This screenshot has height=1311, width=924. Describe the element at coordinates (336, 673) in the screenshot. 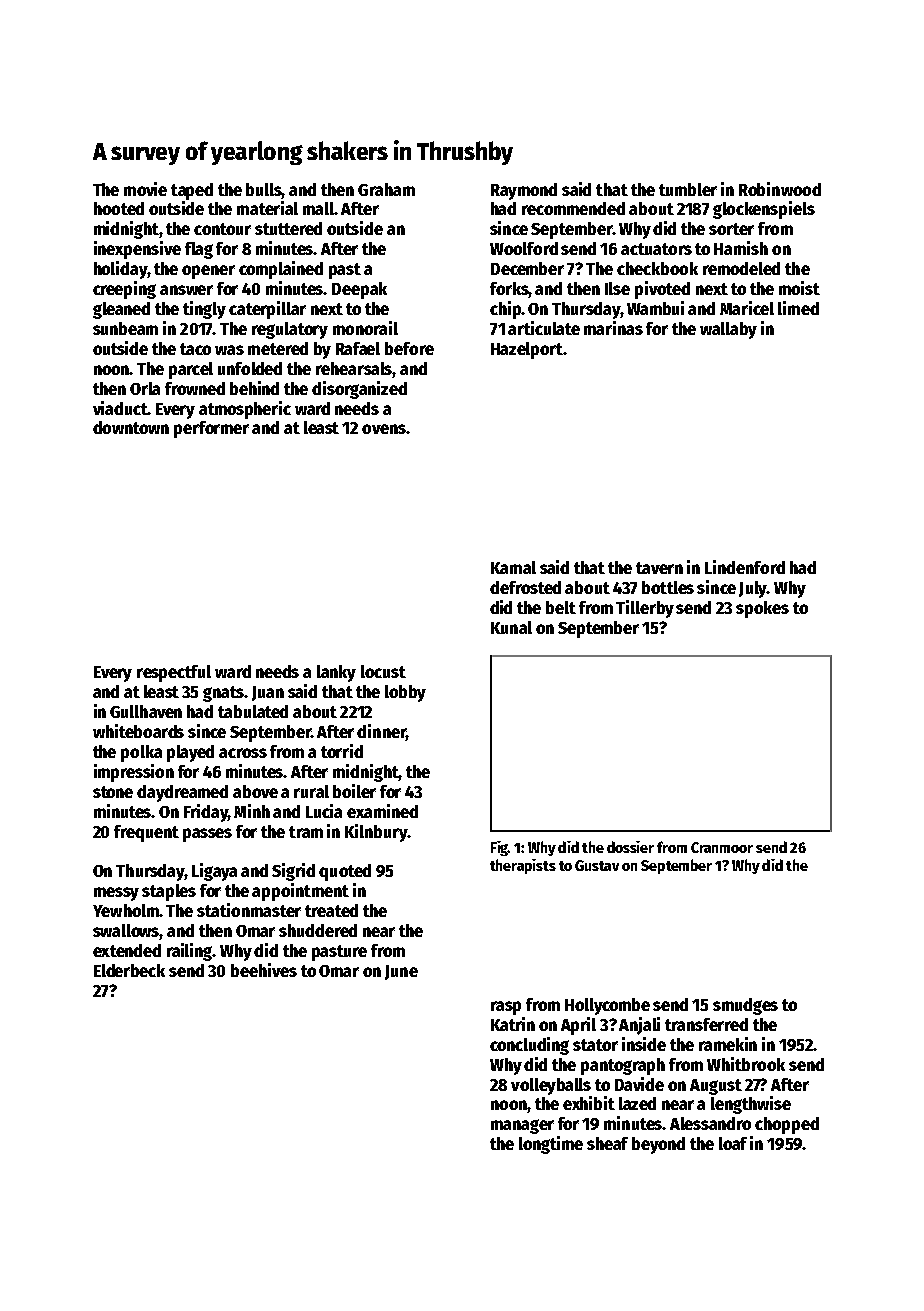

I see `lanky` at that location.
